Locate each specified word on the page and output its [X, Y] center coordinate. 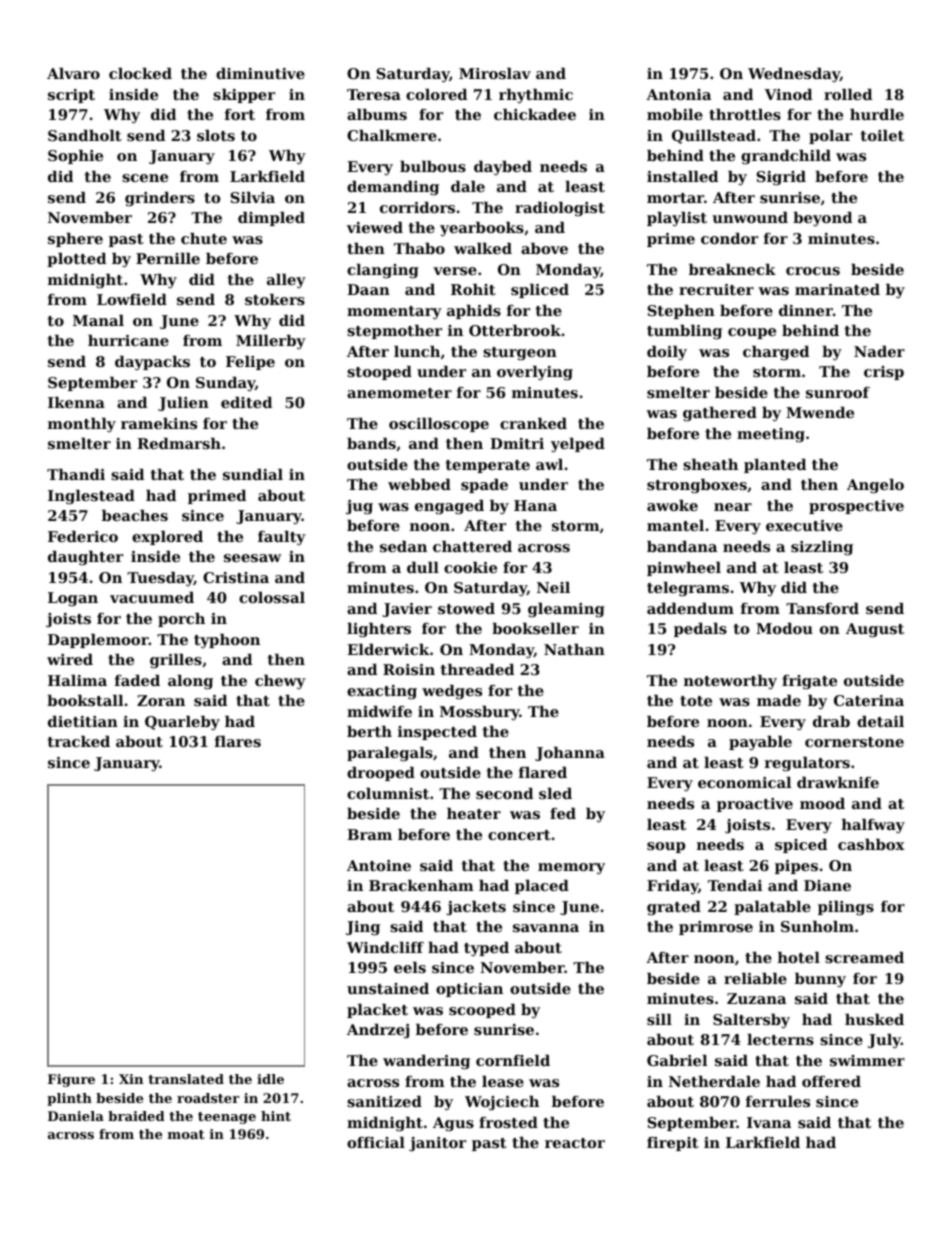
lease [503, 1081]
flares [238, 741]
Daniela [76, 1116]
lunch [417, 351]
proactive [755, 805]
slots [216, 135]
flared [543, 772]
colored [436, 94]
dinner [806, 310]
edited [246, 402]
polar [830, 137]
